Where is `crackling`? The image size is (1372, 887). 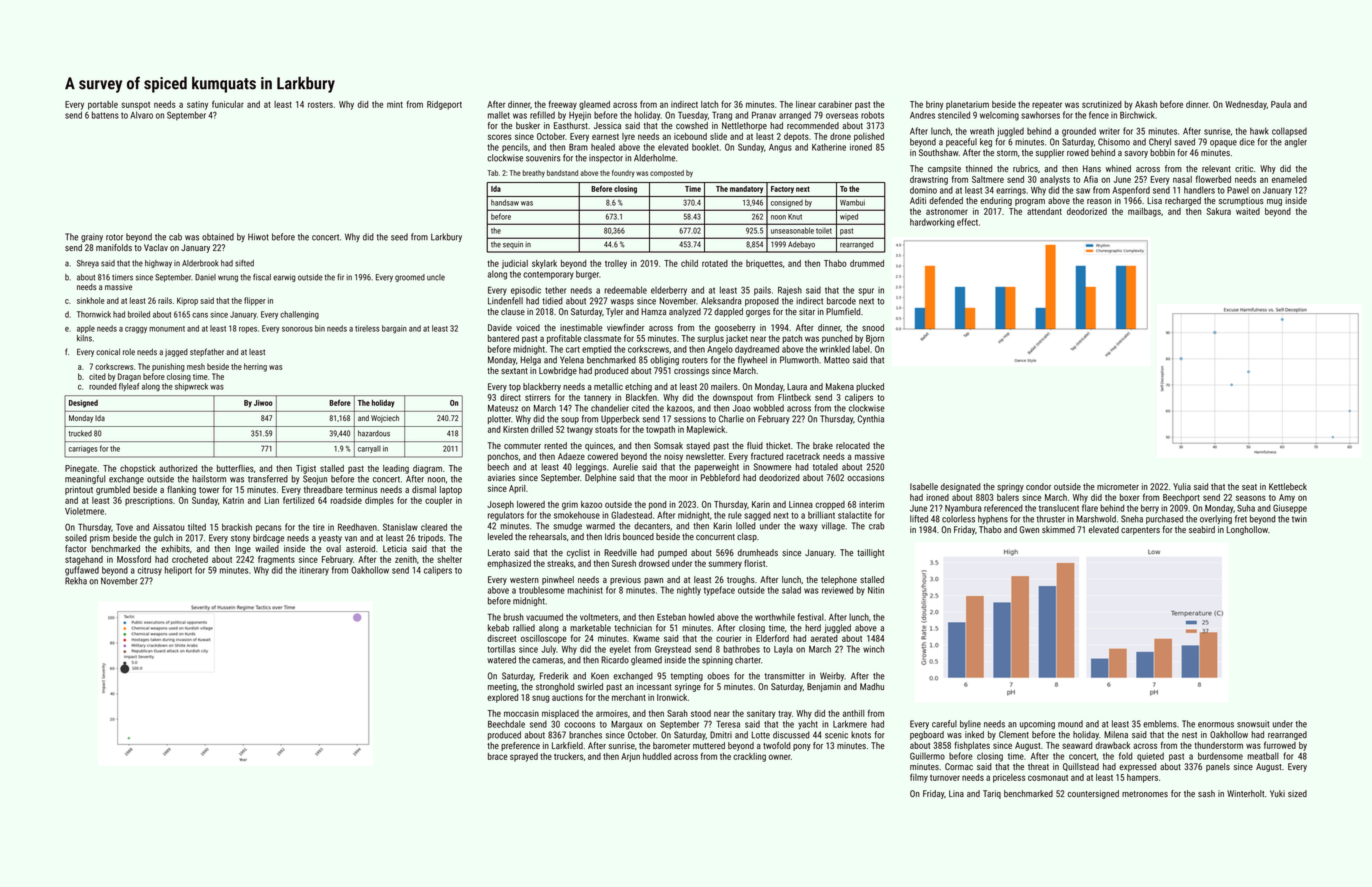
crackling is located at coordinates (749, 757).
